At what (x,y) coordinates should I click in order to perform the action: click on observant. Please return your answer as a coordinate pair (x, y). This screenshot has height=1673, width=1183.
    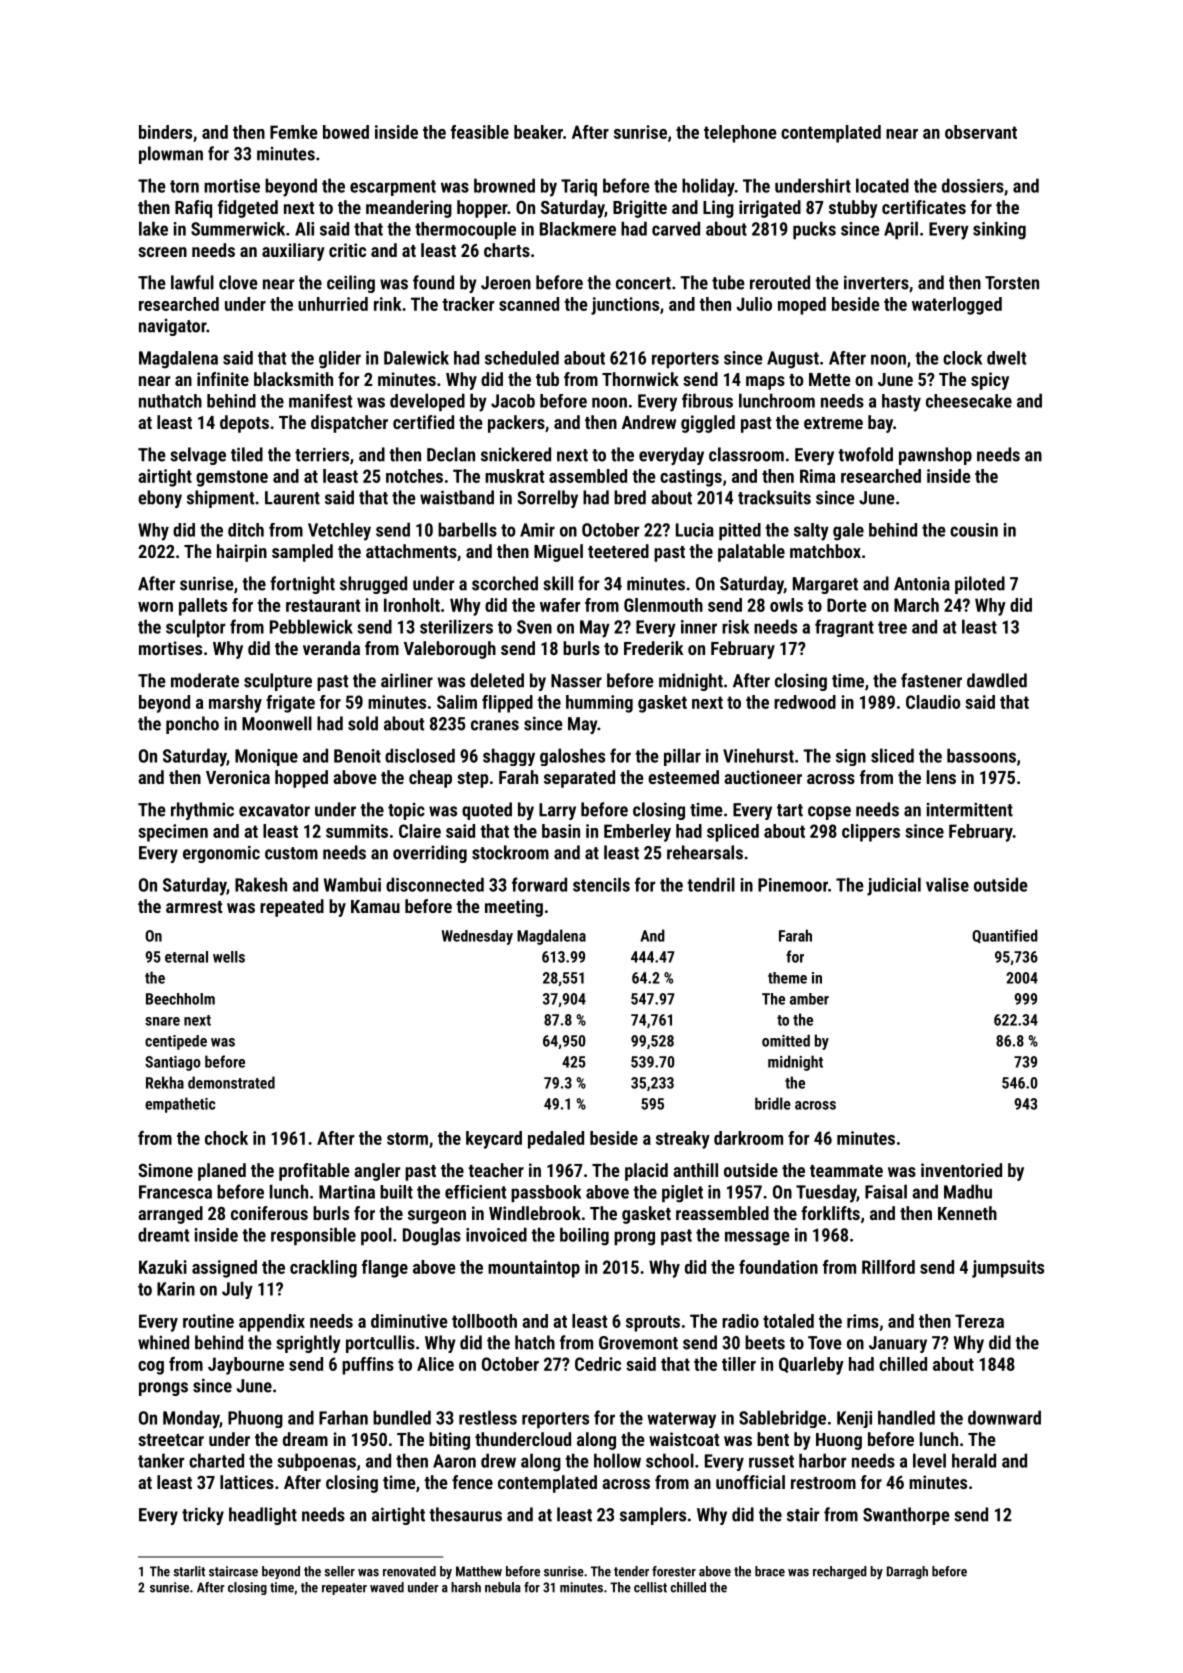
    Looking at the image, I should click on (981, 132).
